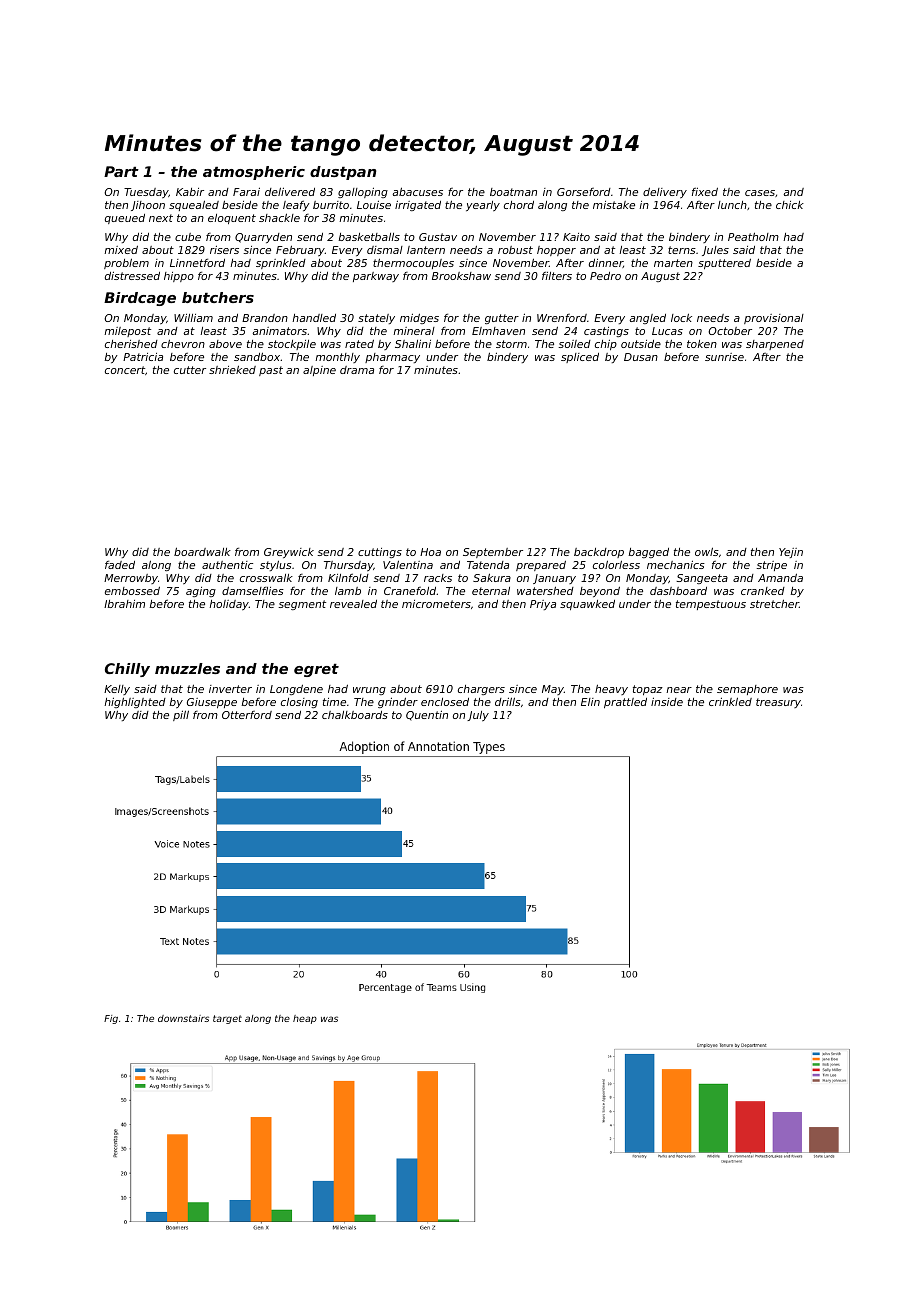 The height and width of the screenshot is (1316, 908). What do you see at coordinates (247, 715) in the screenshot?
I see `Otterford` at bounding box center [247, 715].
